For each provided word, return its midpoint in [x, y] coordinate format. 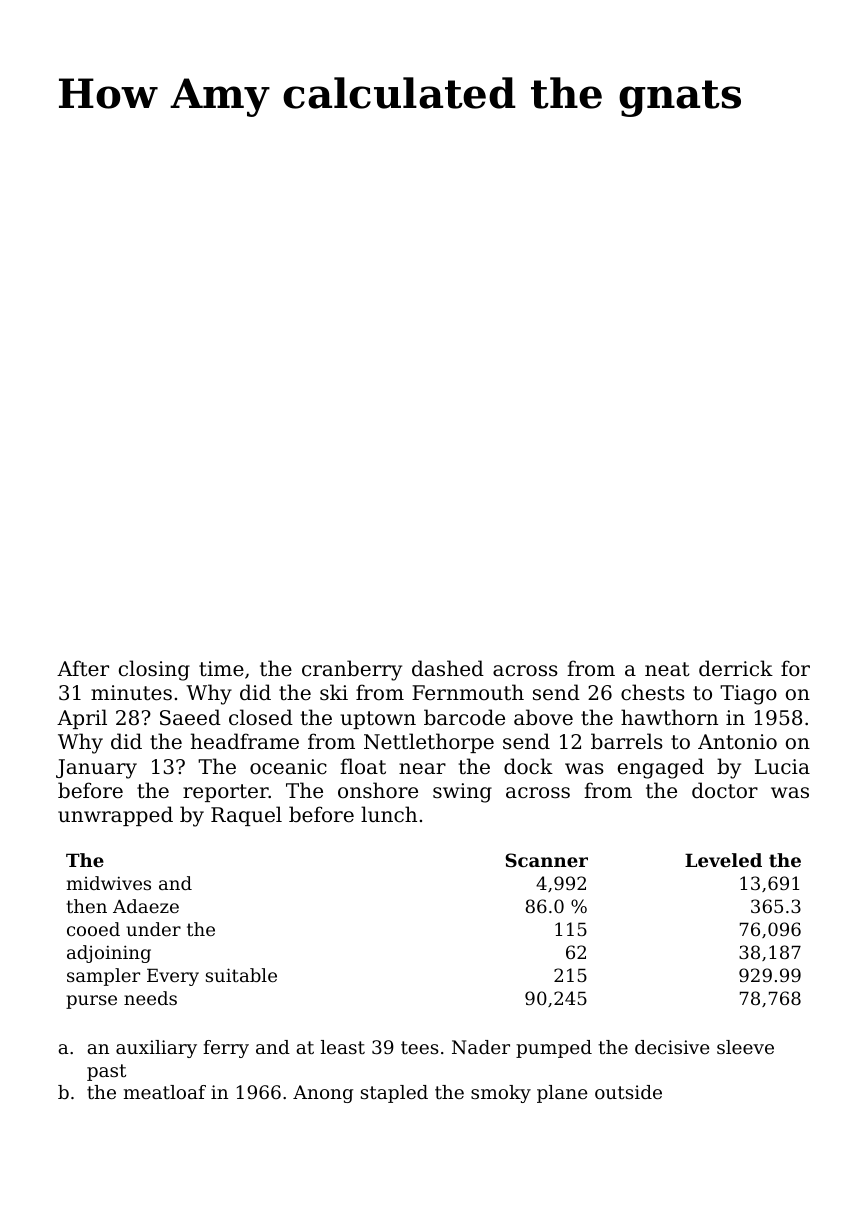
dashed [448, 668]
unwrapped [115, 816]
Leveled [723, 860]
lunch [389, 814]
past [106, 1072]
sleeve [745, 1047]
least [343, 1047]
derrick [736, 668]
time [221, 669]
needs [150, 998]
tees [420, 1047]
